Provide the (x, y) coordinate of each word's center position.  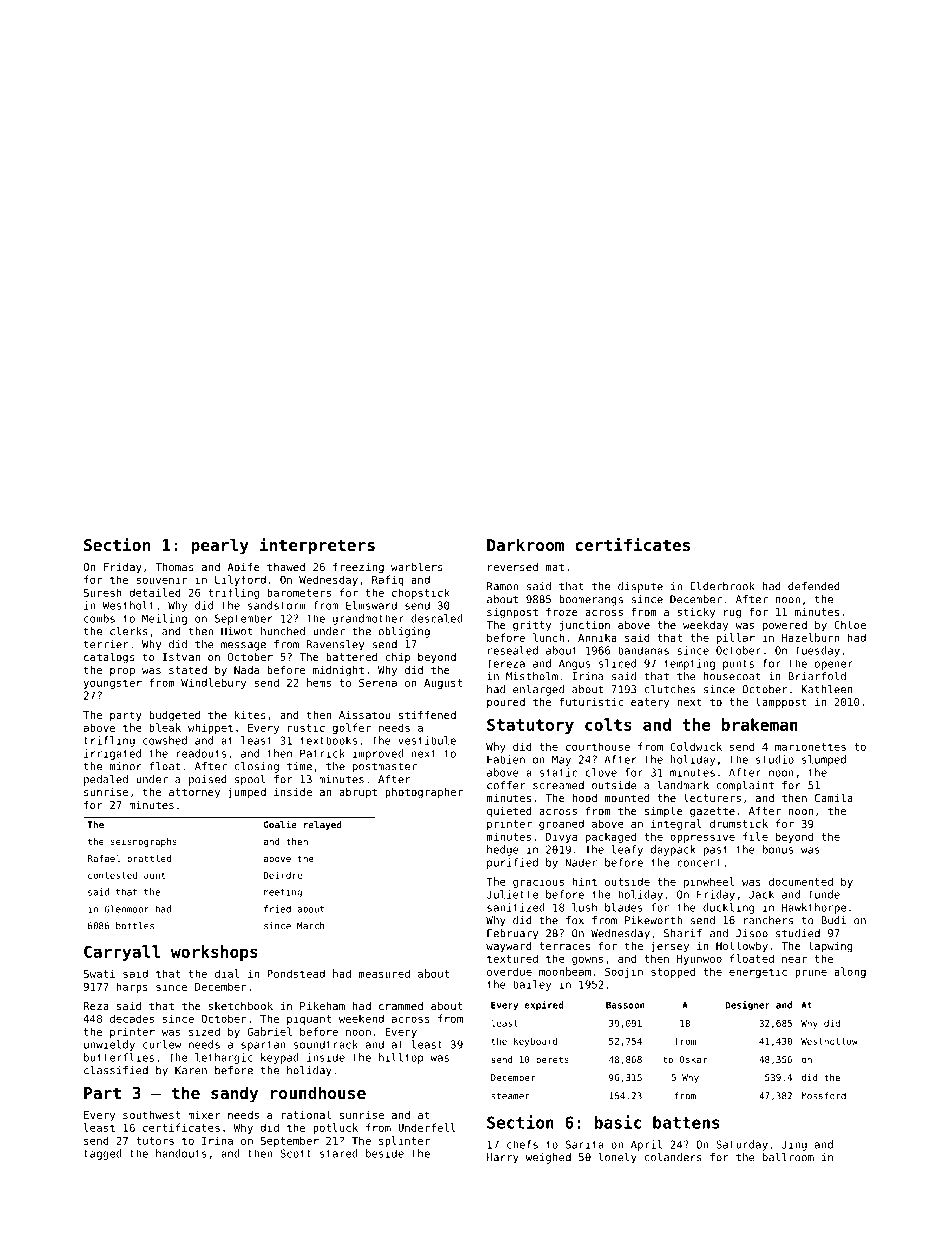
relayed (322, 825)
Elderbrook (722, 586)
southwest (151, 1115)
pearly (220, 546)
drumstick (739, 823)
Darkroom (525, 544)
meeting (282, 893)
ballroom (788, 1157)
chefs (522, 1144)
